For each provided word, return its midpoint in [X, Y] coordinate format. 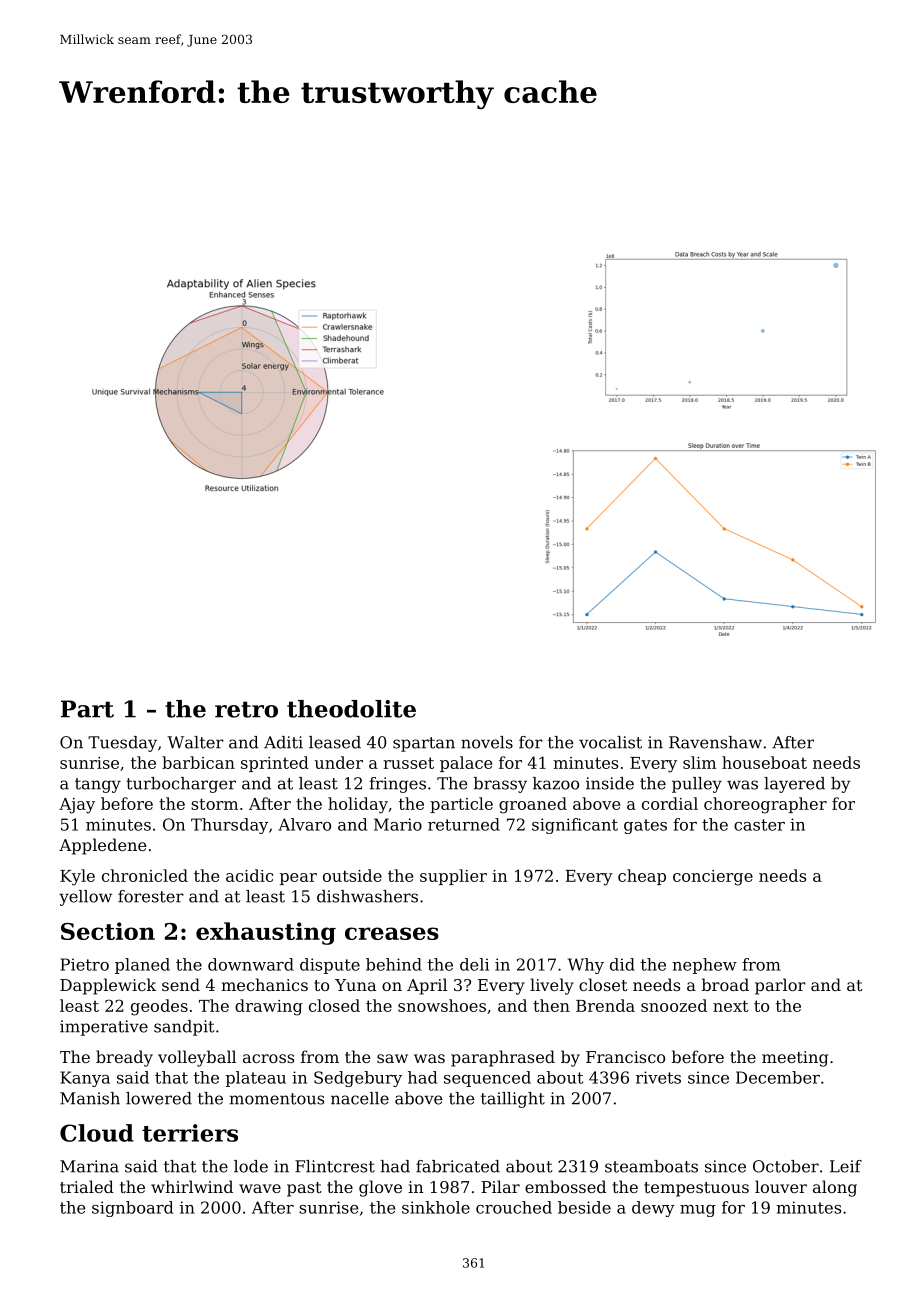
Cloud [97, 1133]
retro [246, 709]
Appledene [103, 846]
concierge [713, 878]
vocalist [610, 742]
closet [603, 984]
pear [298, 879]
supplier [453, 877]
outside [352, 875]
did [622, 964]
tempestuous [696, 1189]
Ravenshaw [715, 742]
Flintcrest [335, 1166]
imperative [104, 1028]
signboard [132, 1209]
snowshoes [442, 1005]
